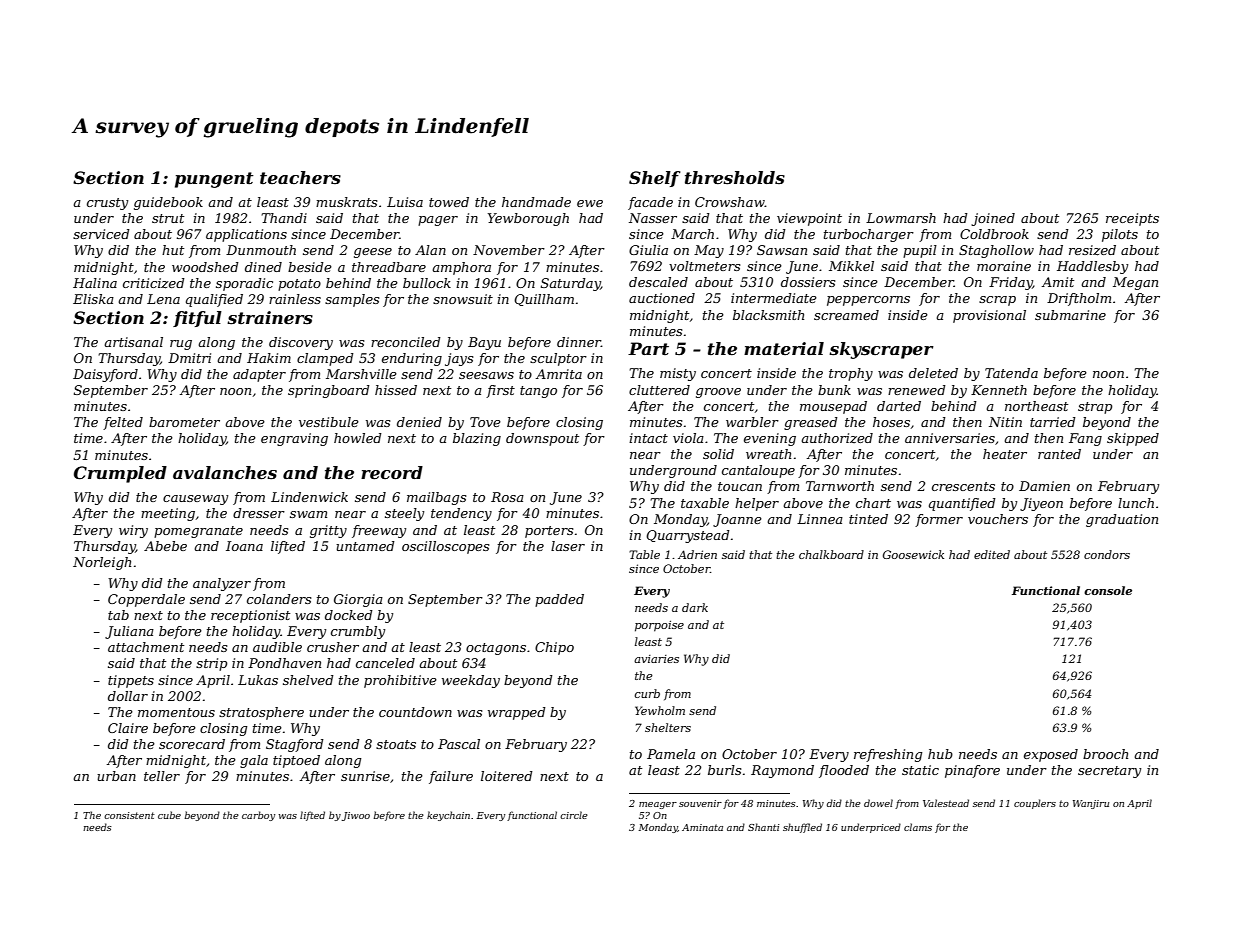  What do you see at coordinates (1051, 755) in the screenshot?
I see `exposed` at bounding box center [1051, 755].
